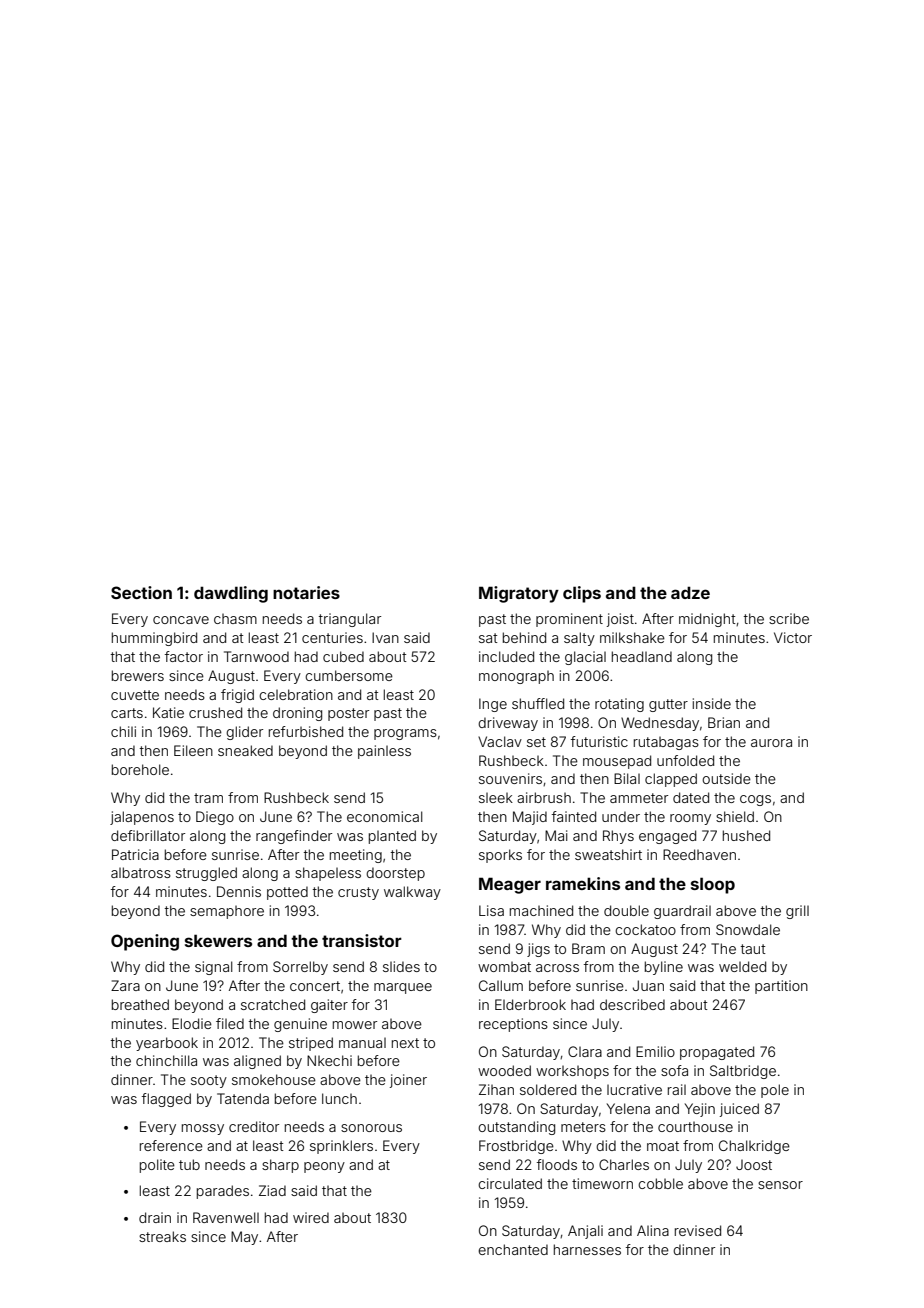 The height and width of the page is (1308, 924). Describe the element at coordinates (754, 1147) in the page. I see `Chalkridge` at that location.
